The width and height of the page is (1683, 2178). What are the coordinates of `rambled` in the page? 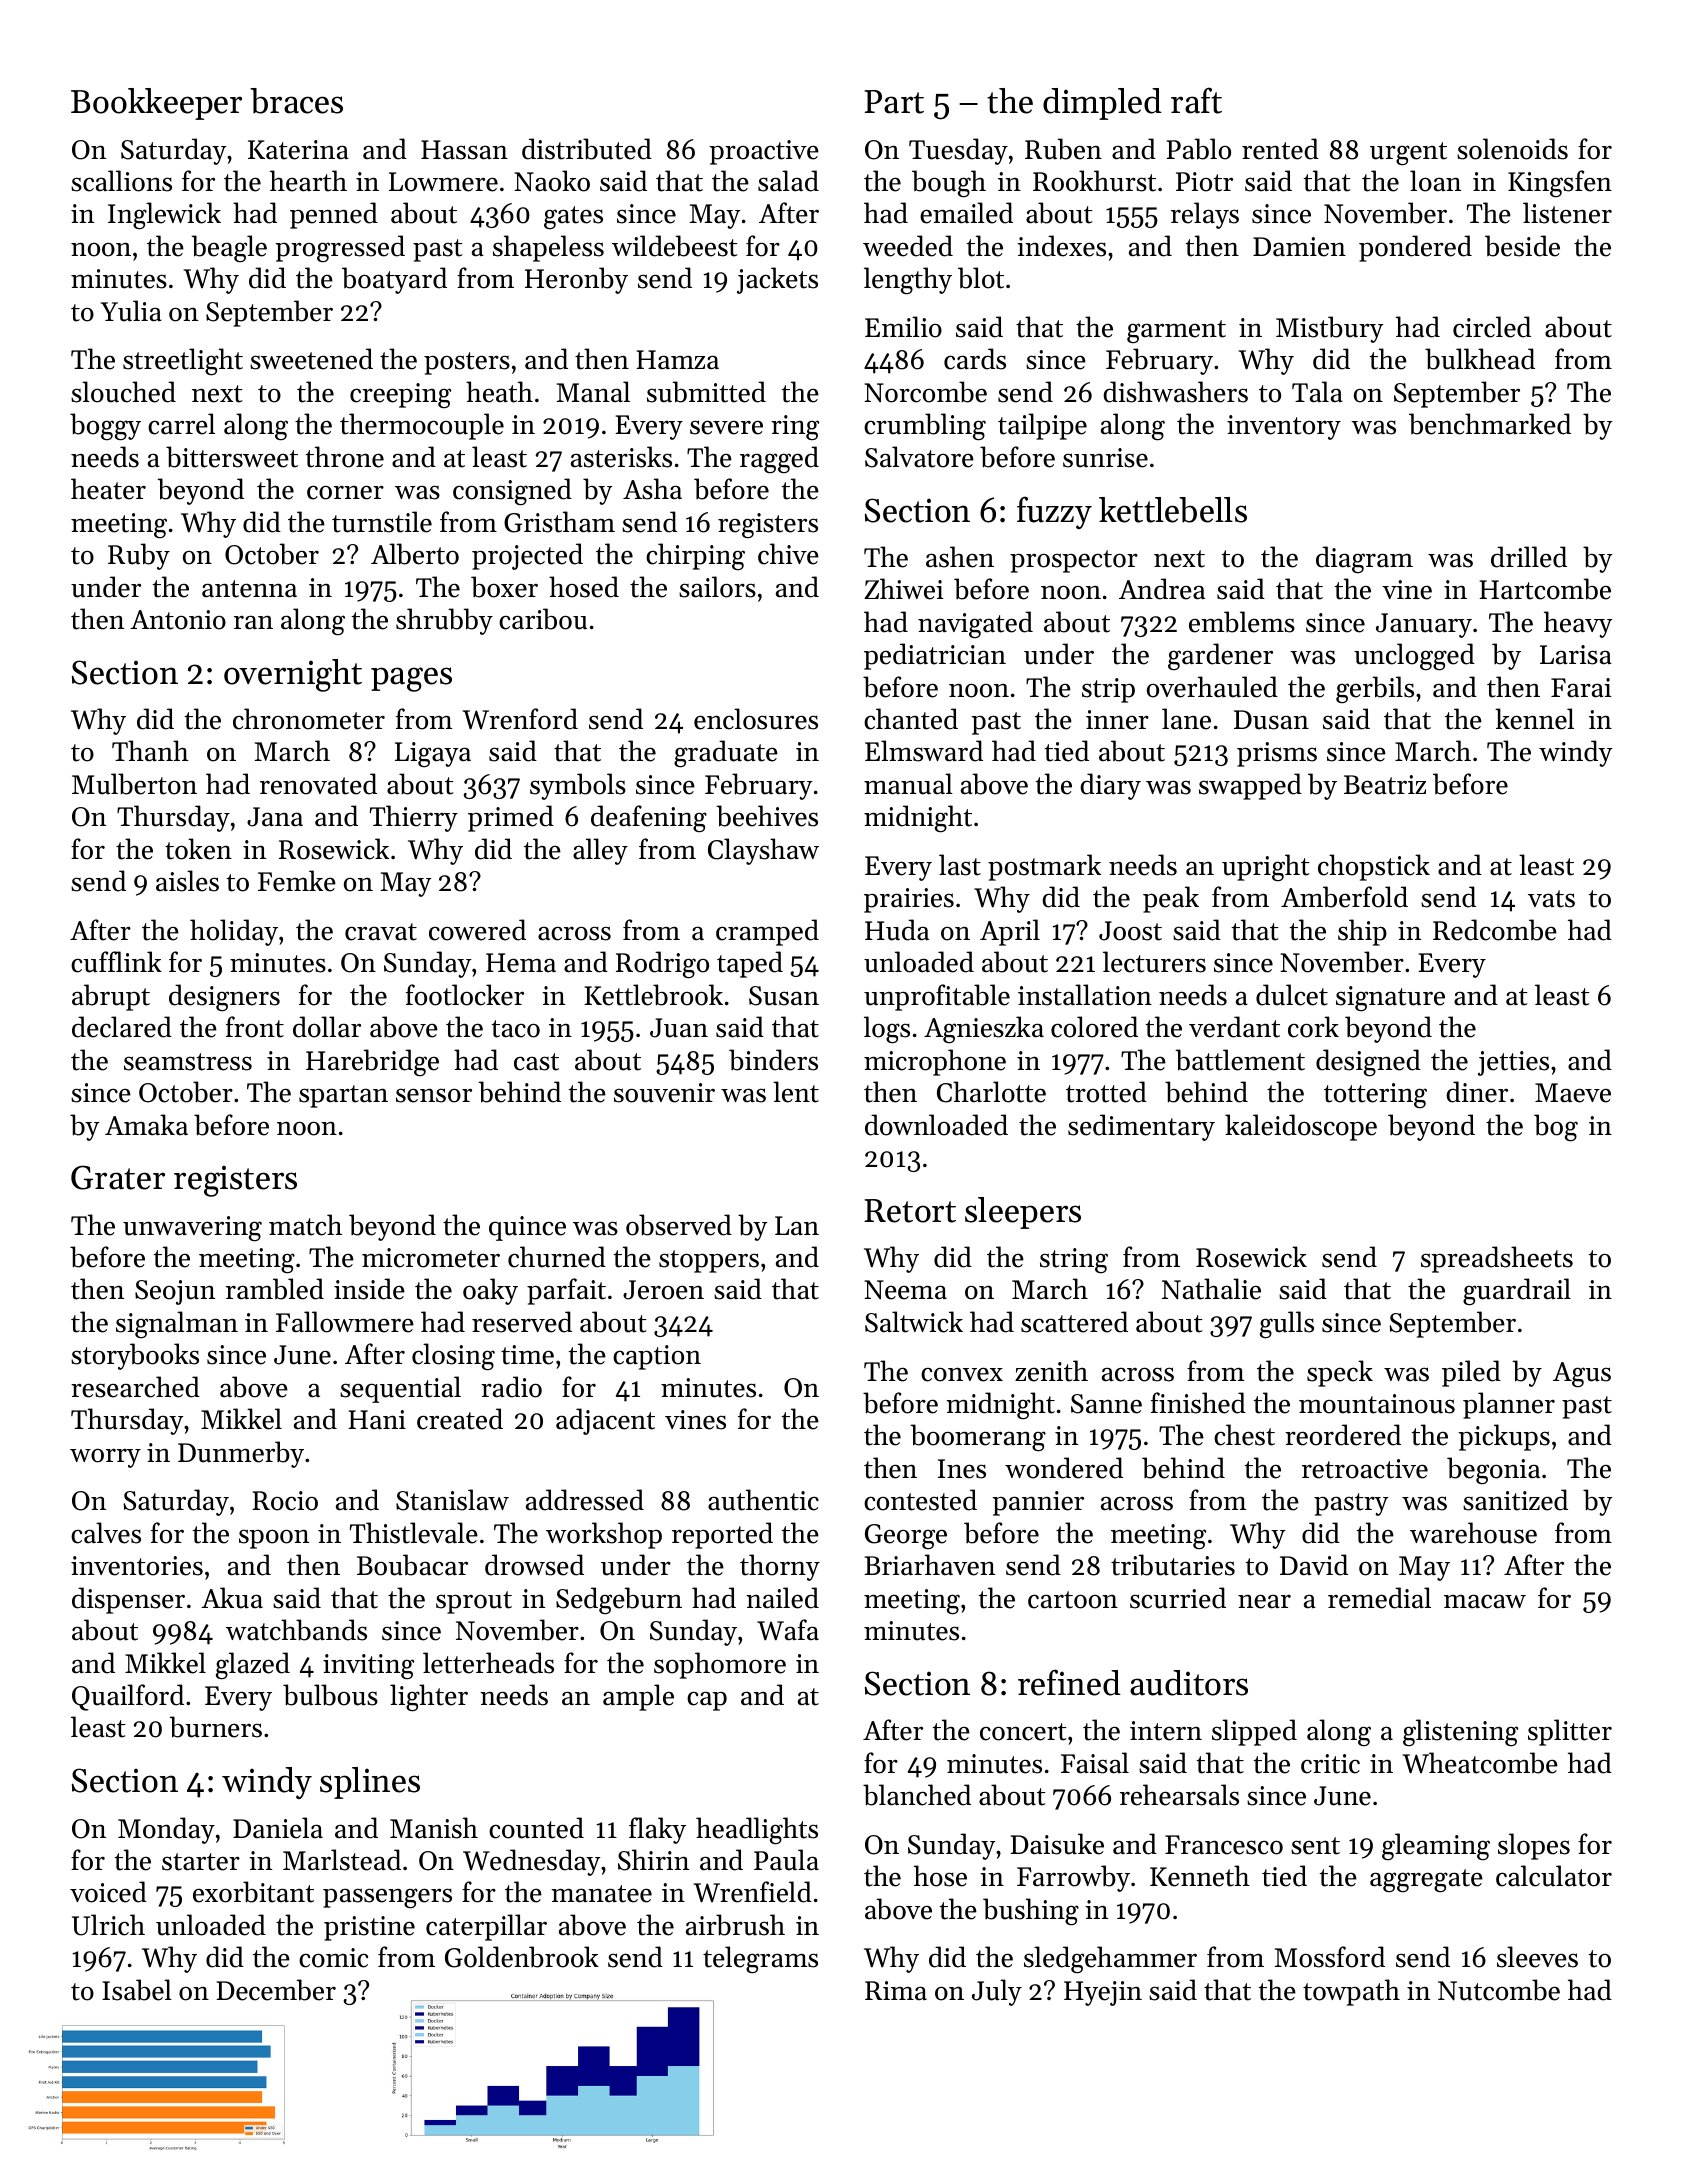 It's located at (275, 1289).
